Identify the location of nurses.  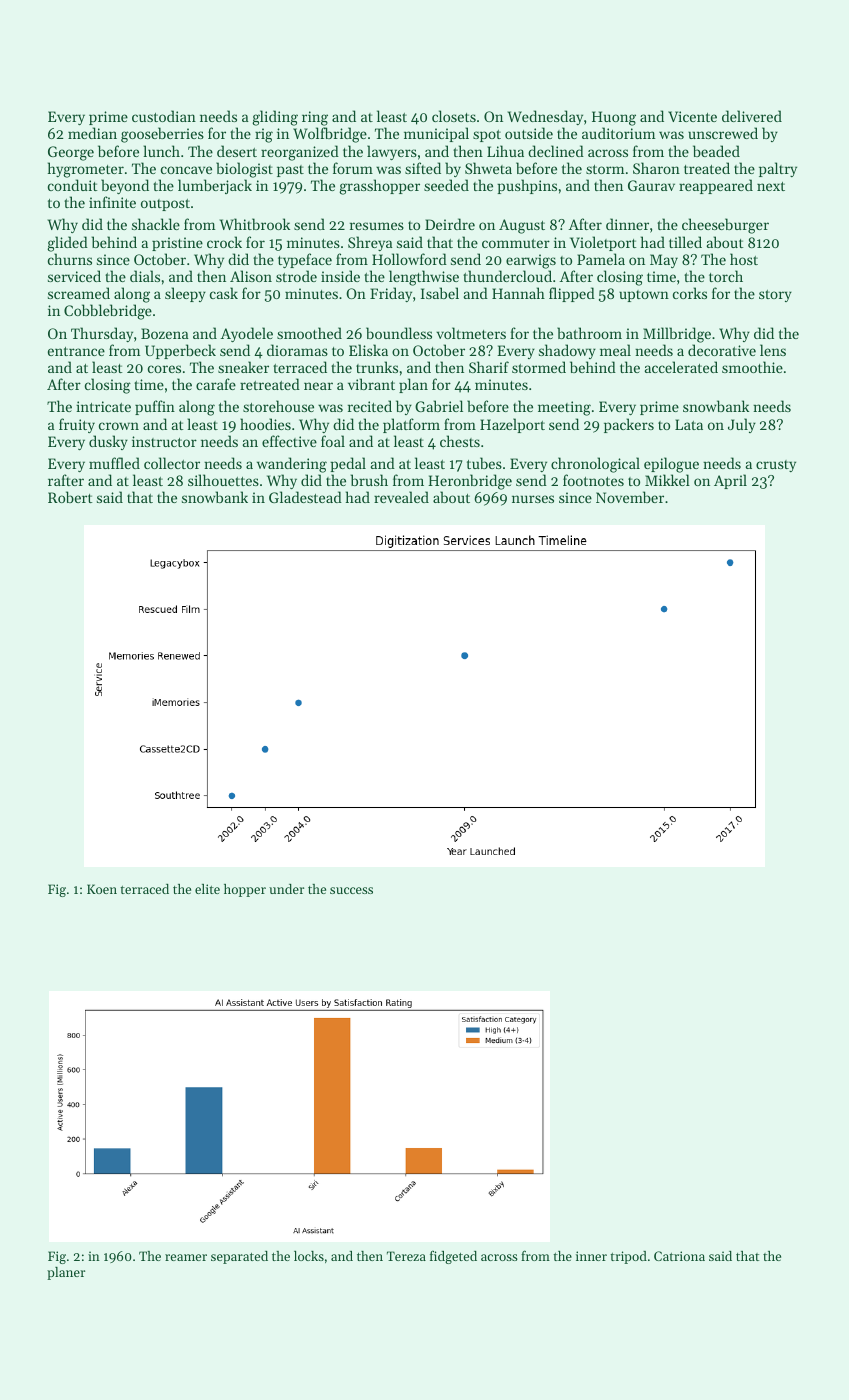
(533, 499).
